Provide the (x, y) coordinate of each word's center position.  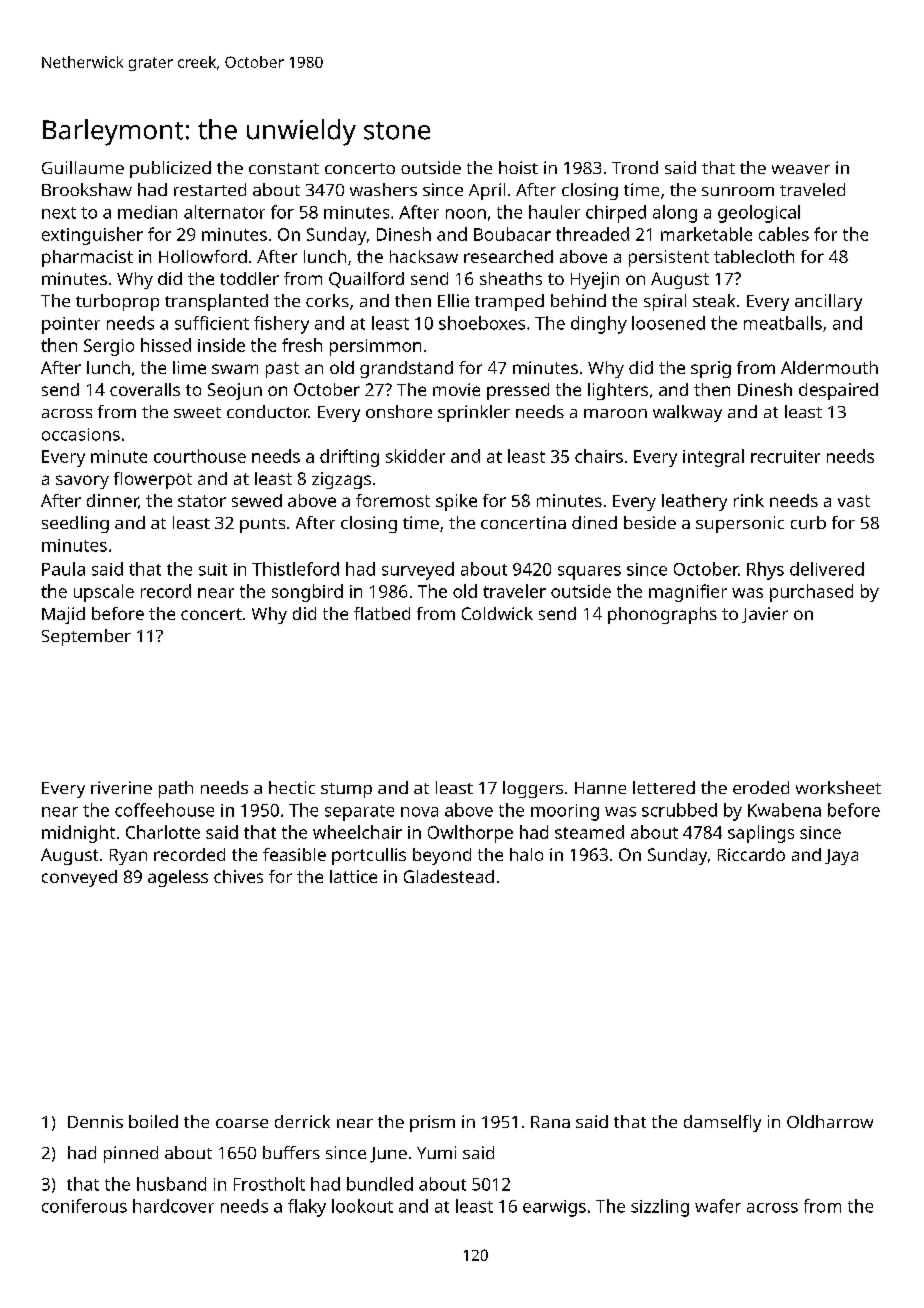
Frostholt (269, 1184)
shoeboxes (482, 323)
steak (714, 300)
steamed (589, 832)
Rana (550, 1122)
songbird (307, 593)
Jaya (841, 857)
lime (189, 367)
